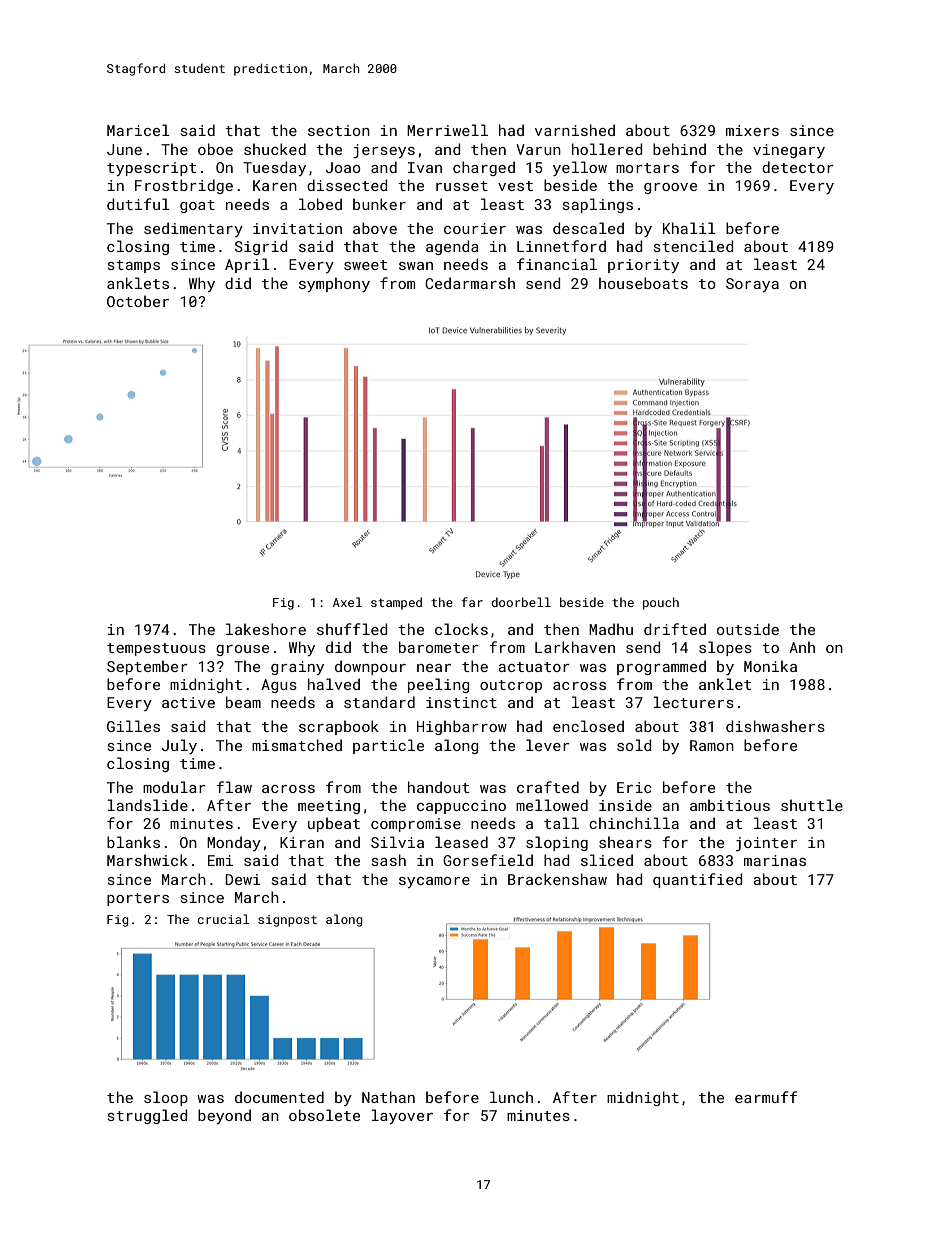 This image has width=952, height=1233. Describe the element at coordinates (521, 602) in the image. I see `doorbell` at that location.
